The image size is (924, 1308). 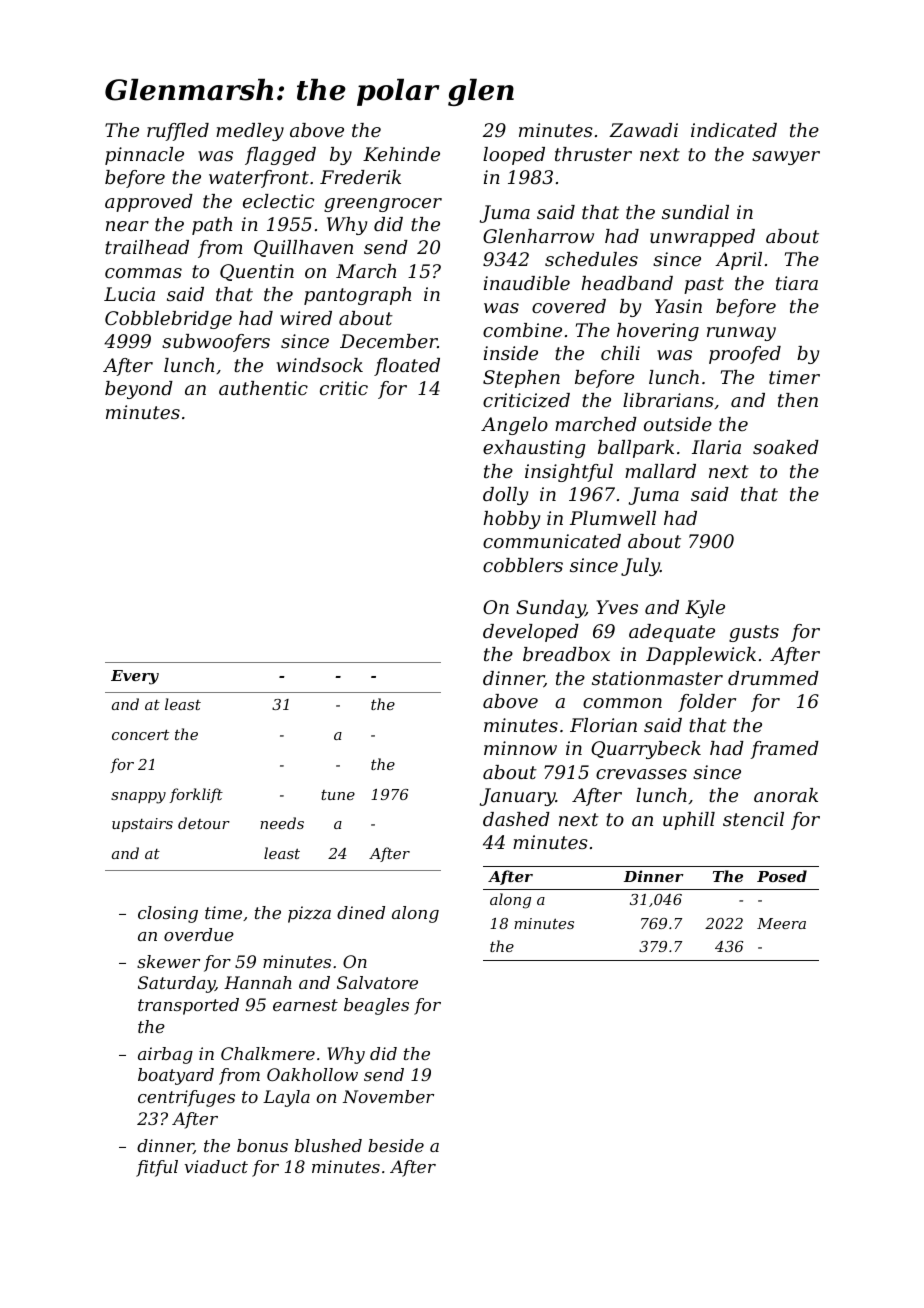 I want to click on beyond, so click(x=139, y=390).
